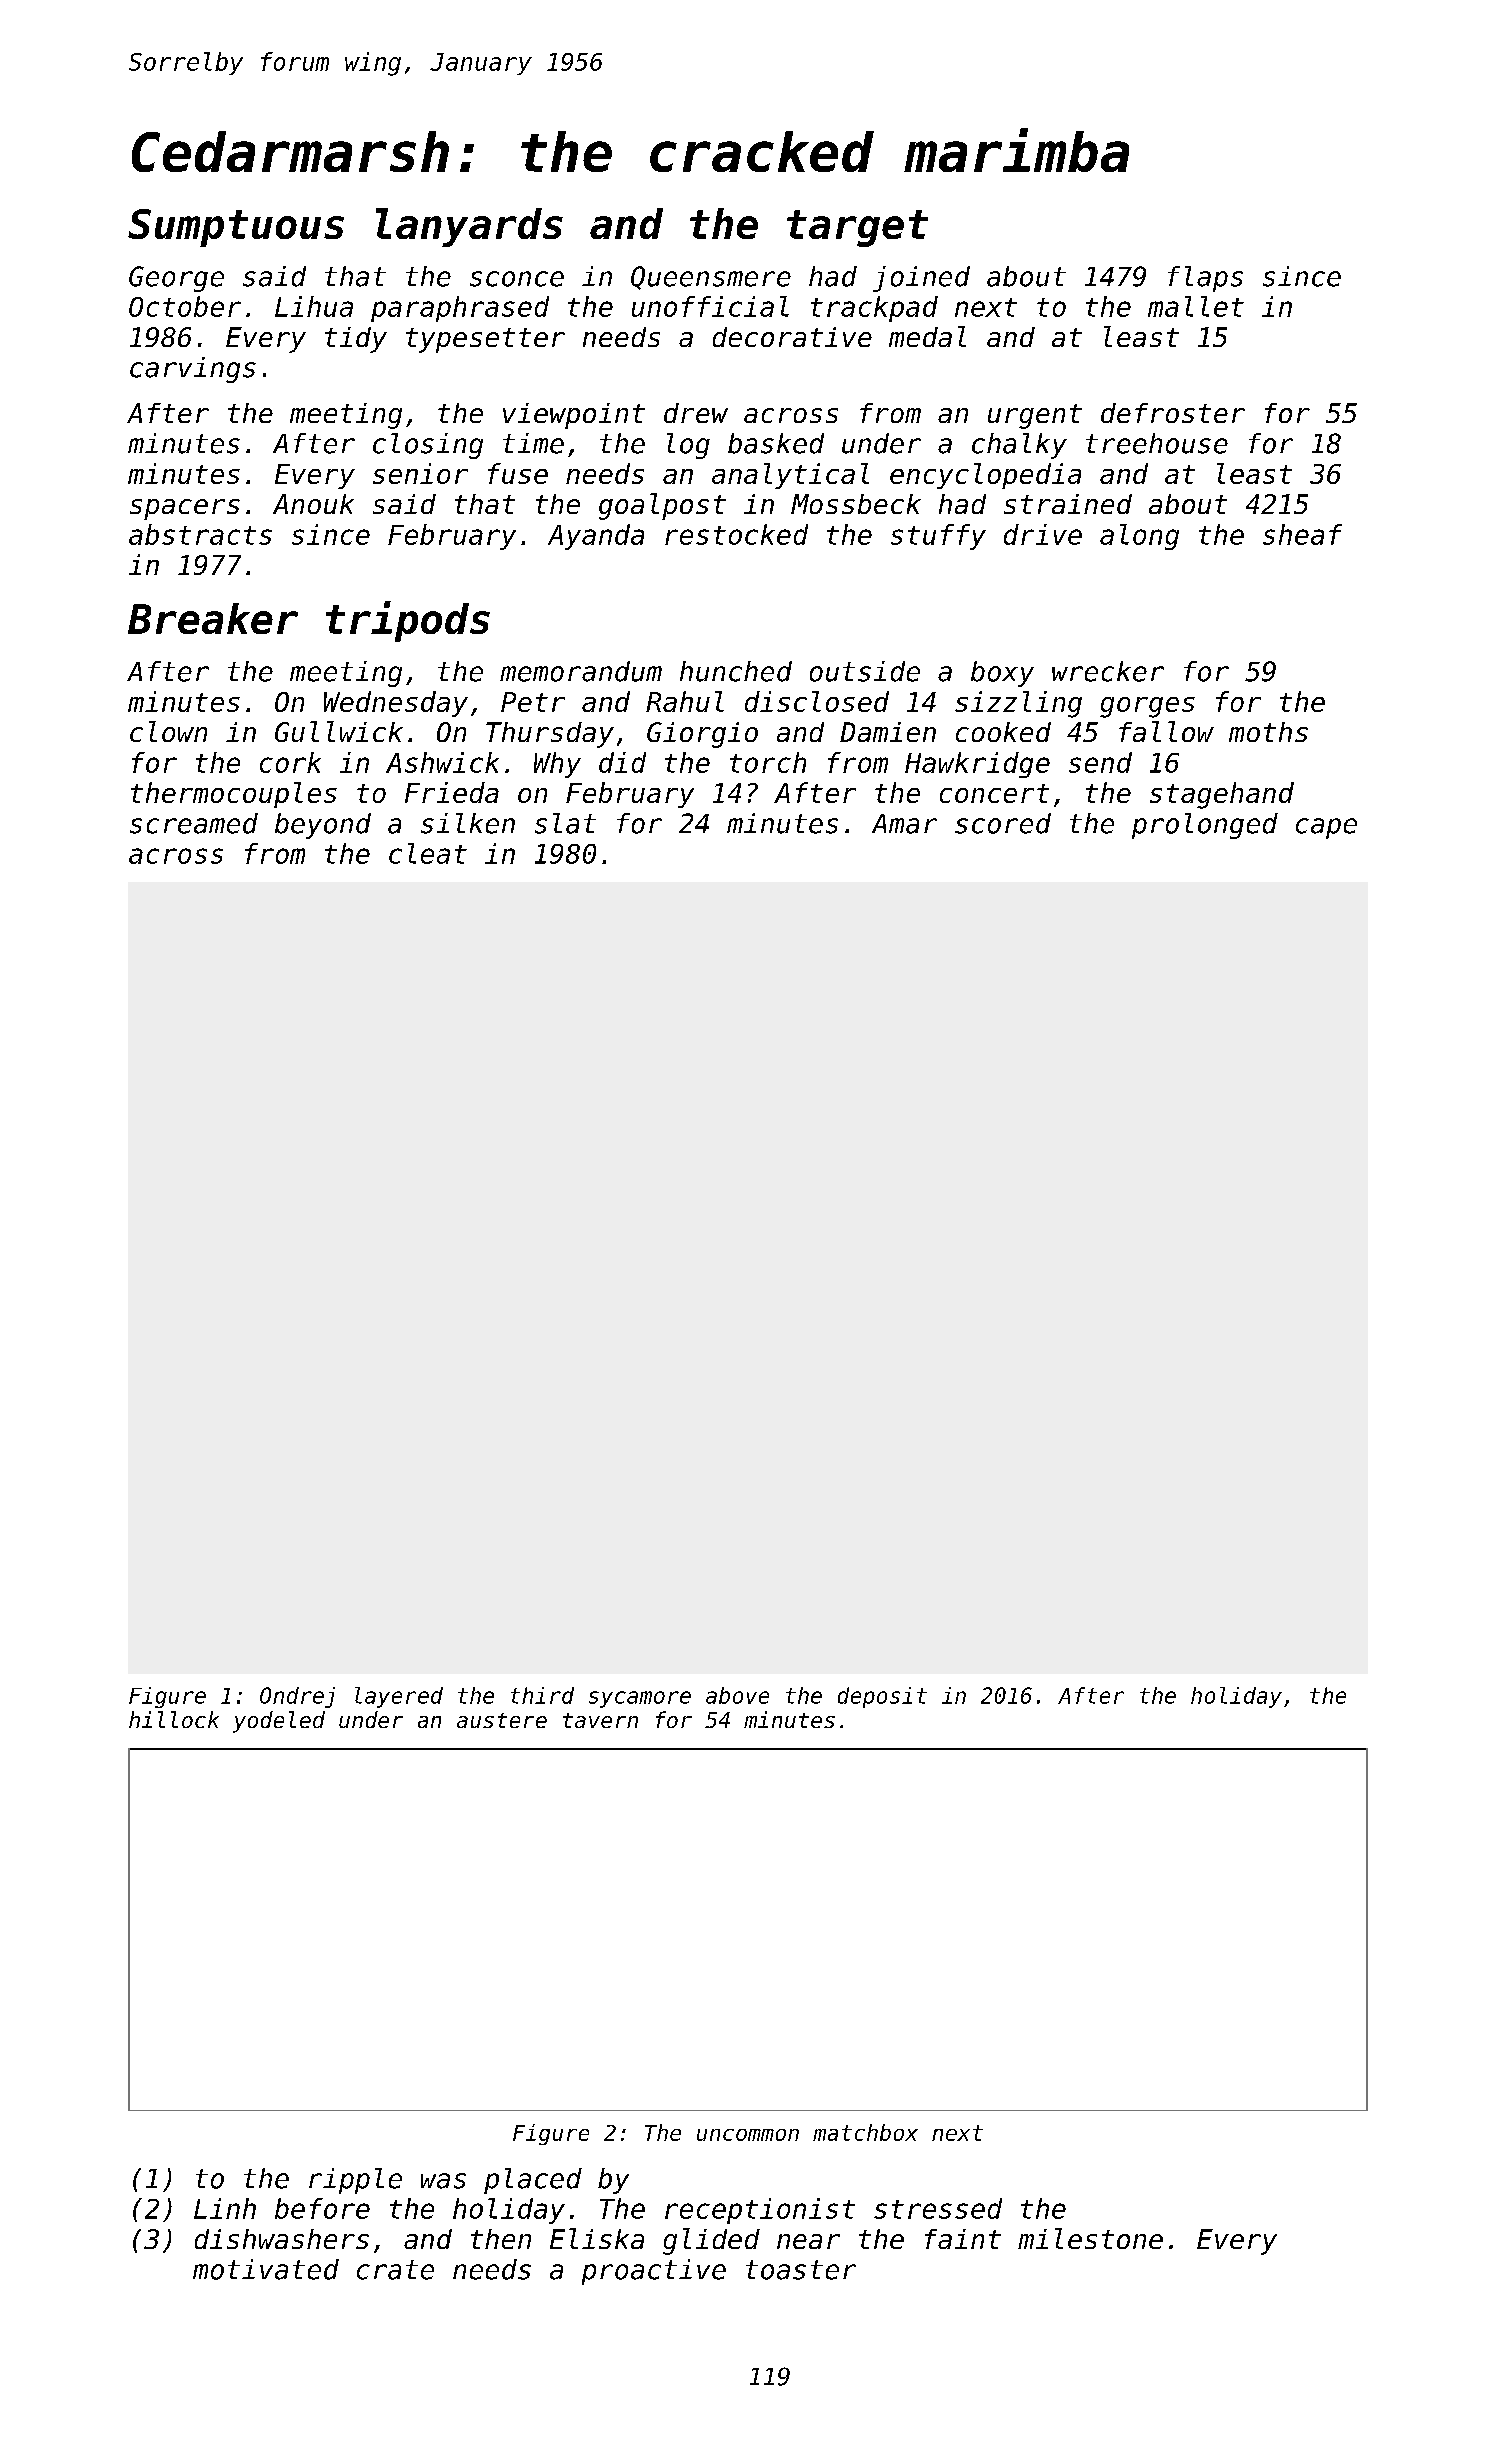 The width and height of the screenshot is (1496, 2464). Describe the element at coordinates (1090, 2238) in the screenshot. I see `milestone` at that location.
